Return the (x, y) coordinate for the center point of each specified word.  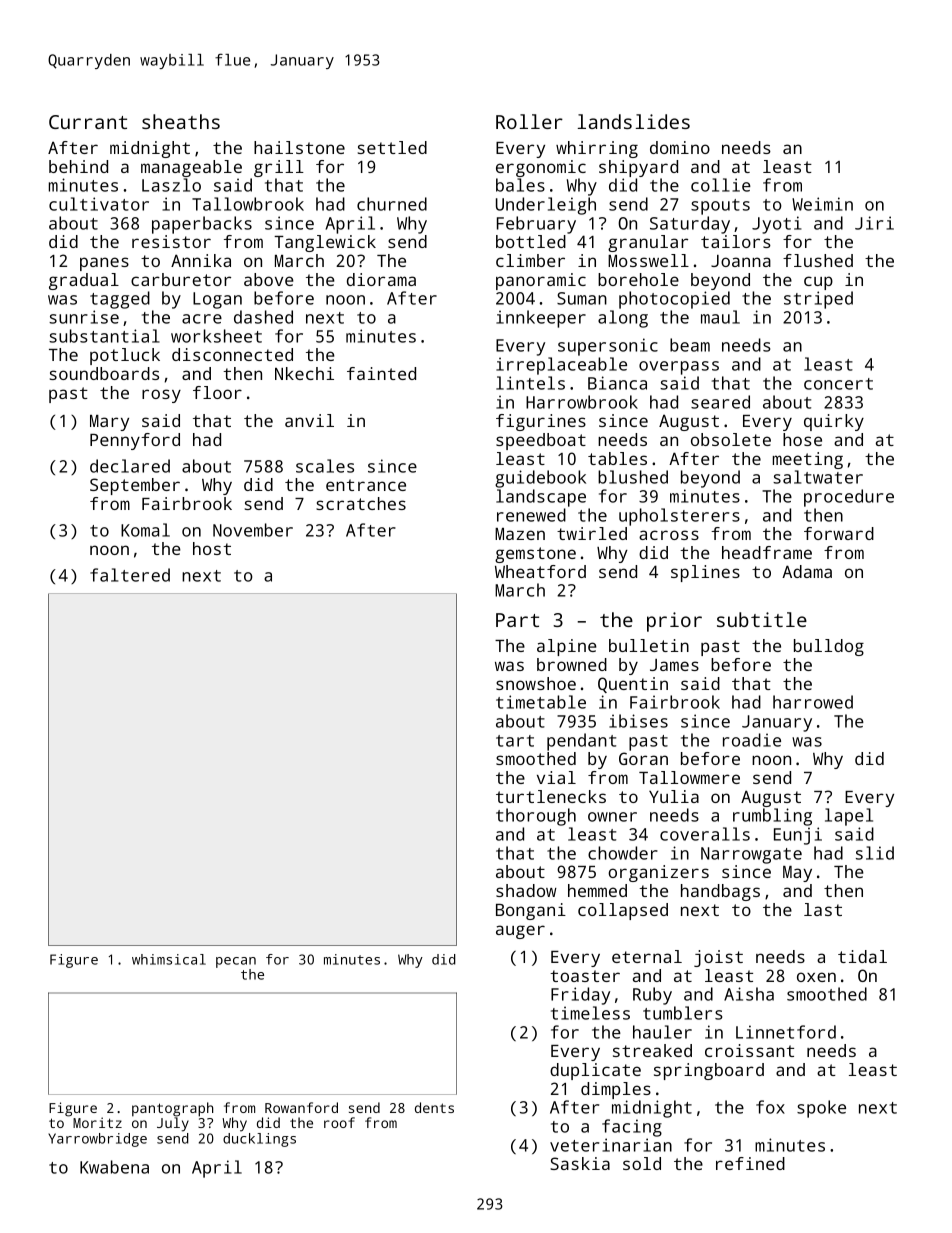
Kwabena (114, 1167)
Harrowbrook (582, 402)
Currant (88, 122)
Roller (529, 121)
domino (680, 147)
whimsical (169, 959)
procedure (849, 498)
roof (339, 1122)
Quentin (633, 685)
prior (674, 622)
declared (130, 466)
